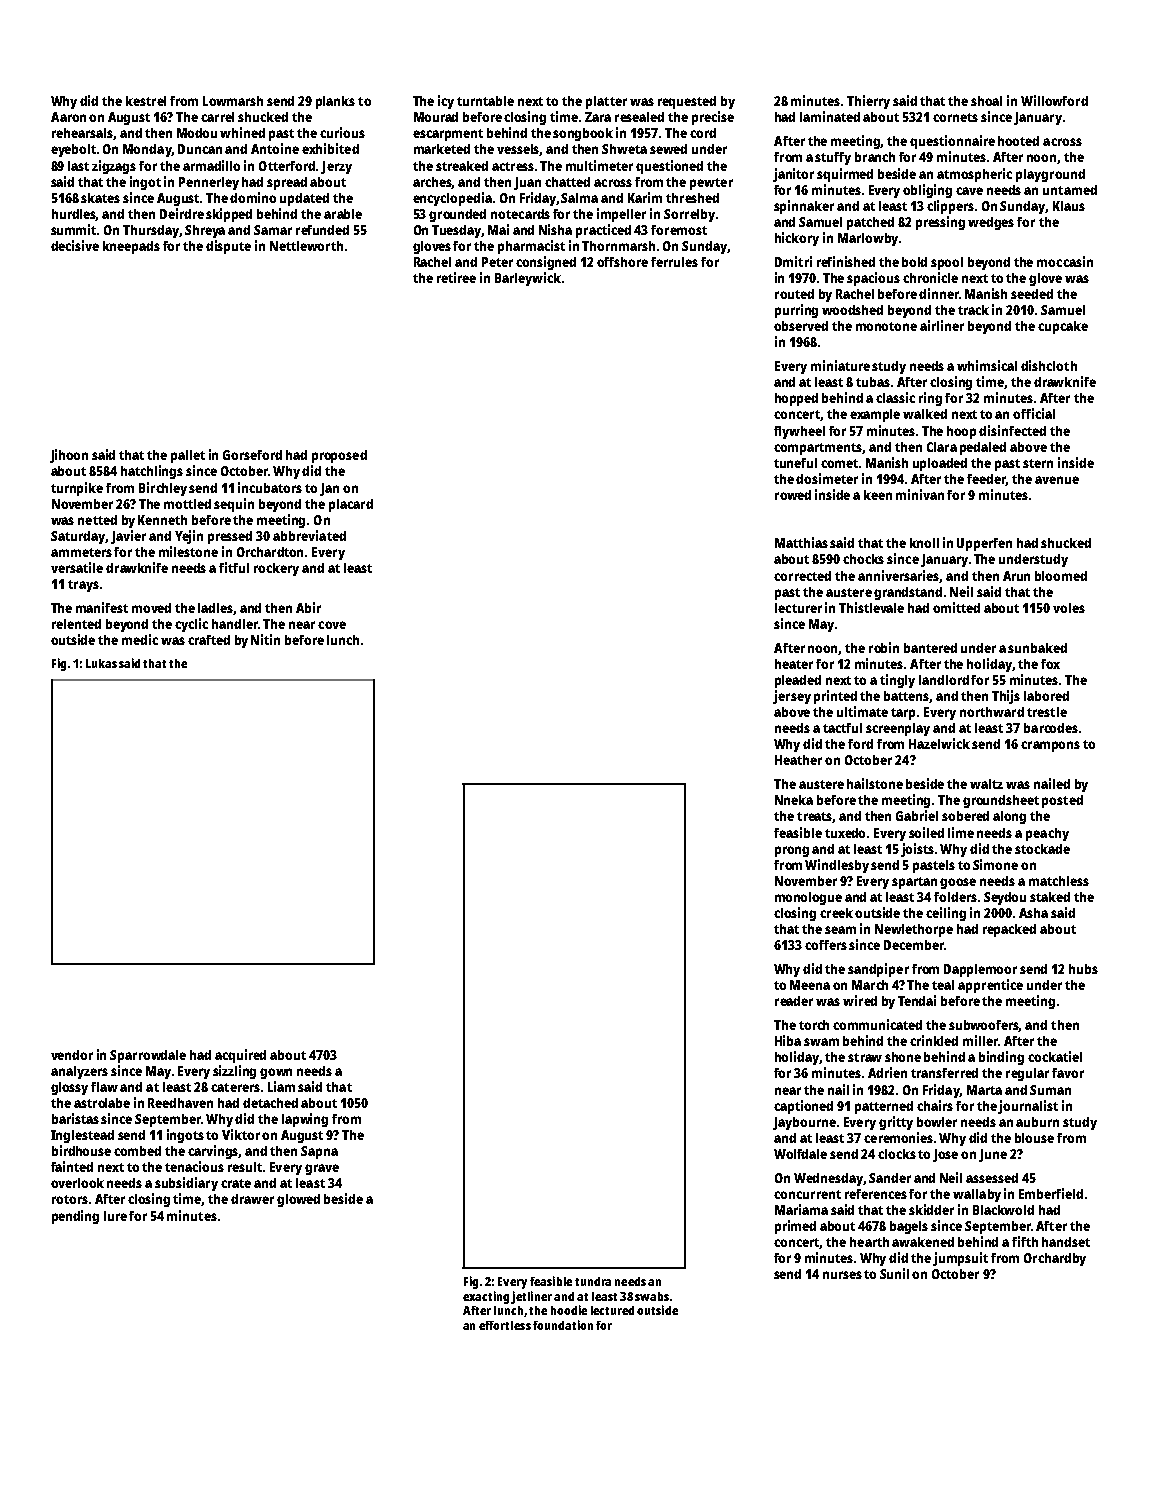 The height and width of the document is (1487, 1149). Describe the element at coordinates (1047, 712) in the document. I see `trestle` at that location.
